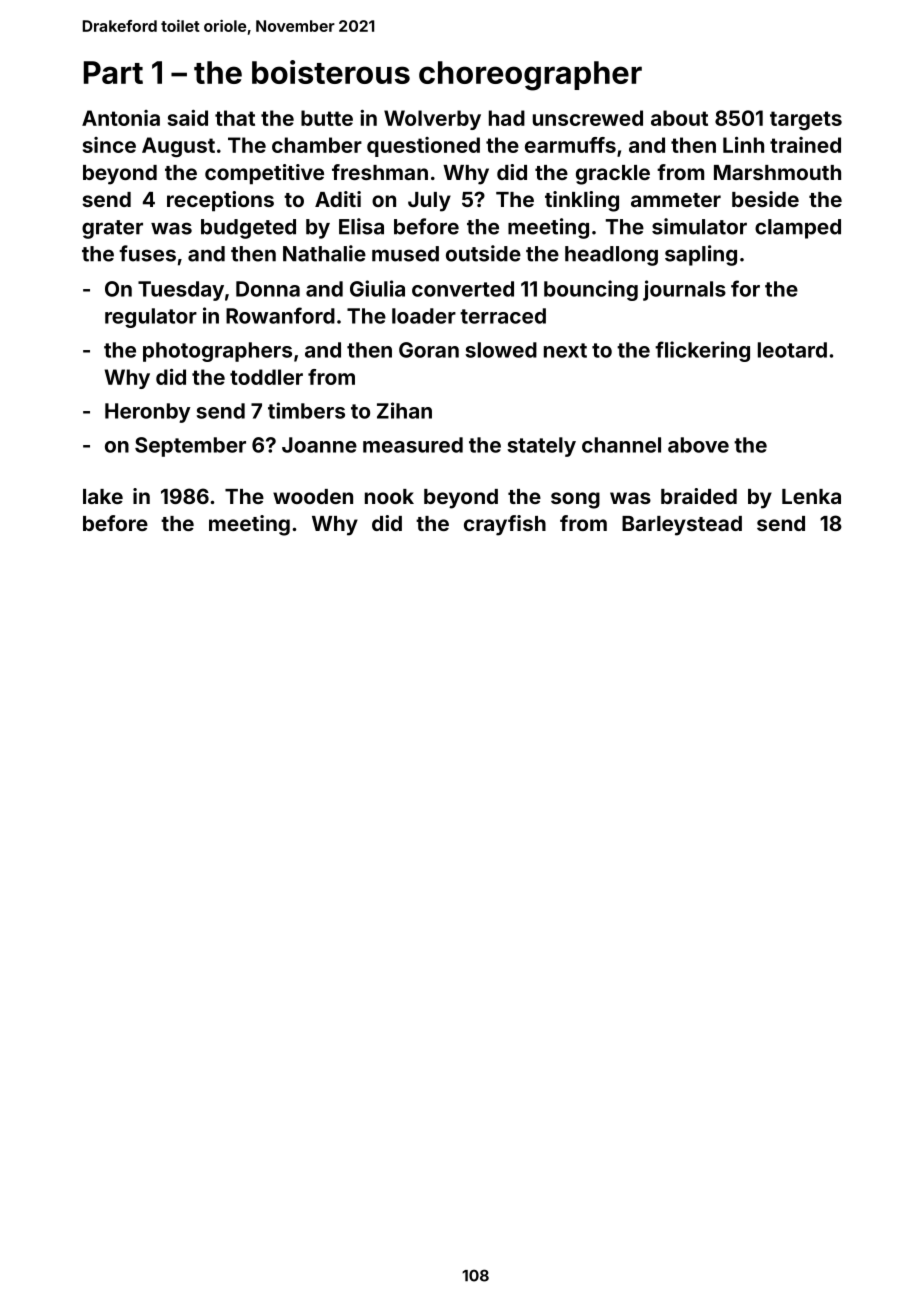 Image resolution: width=924 pixels, height=1314 pixels. What do you see at coordinates (113, 72) in the screenshot?
I see `Part` at bounding box center [113, 72].
